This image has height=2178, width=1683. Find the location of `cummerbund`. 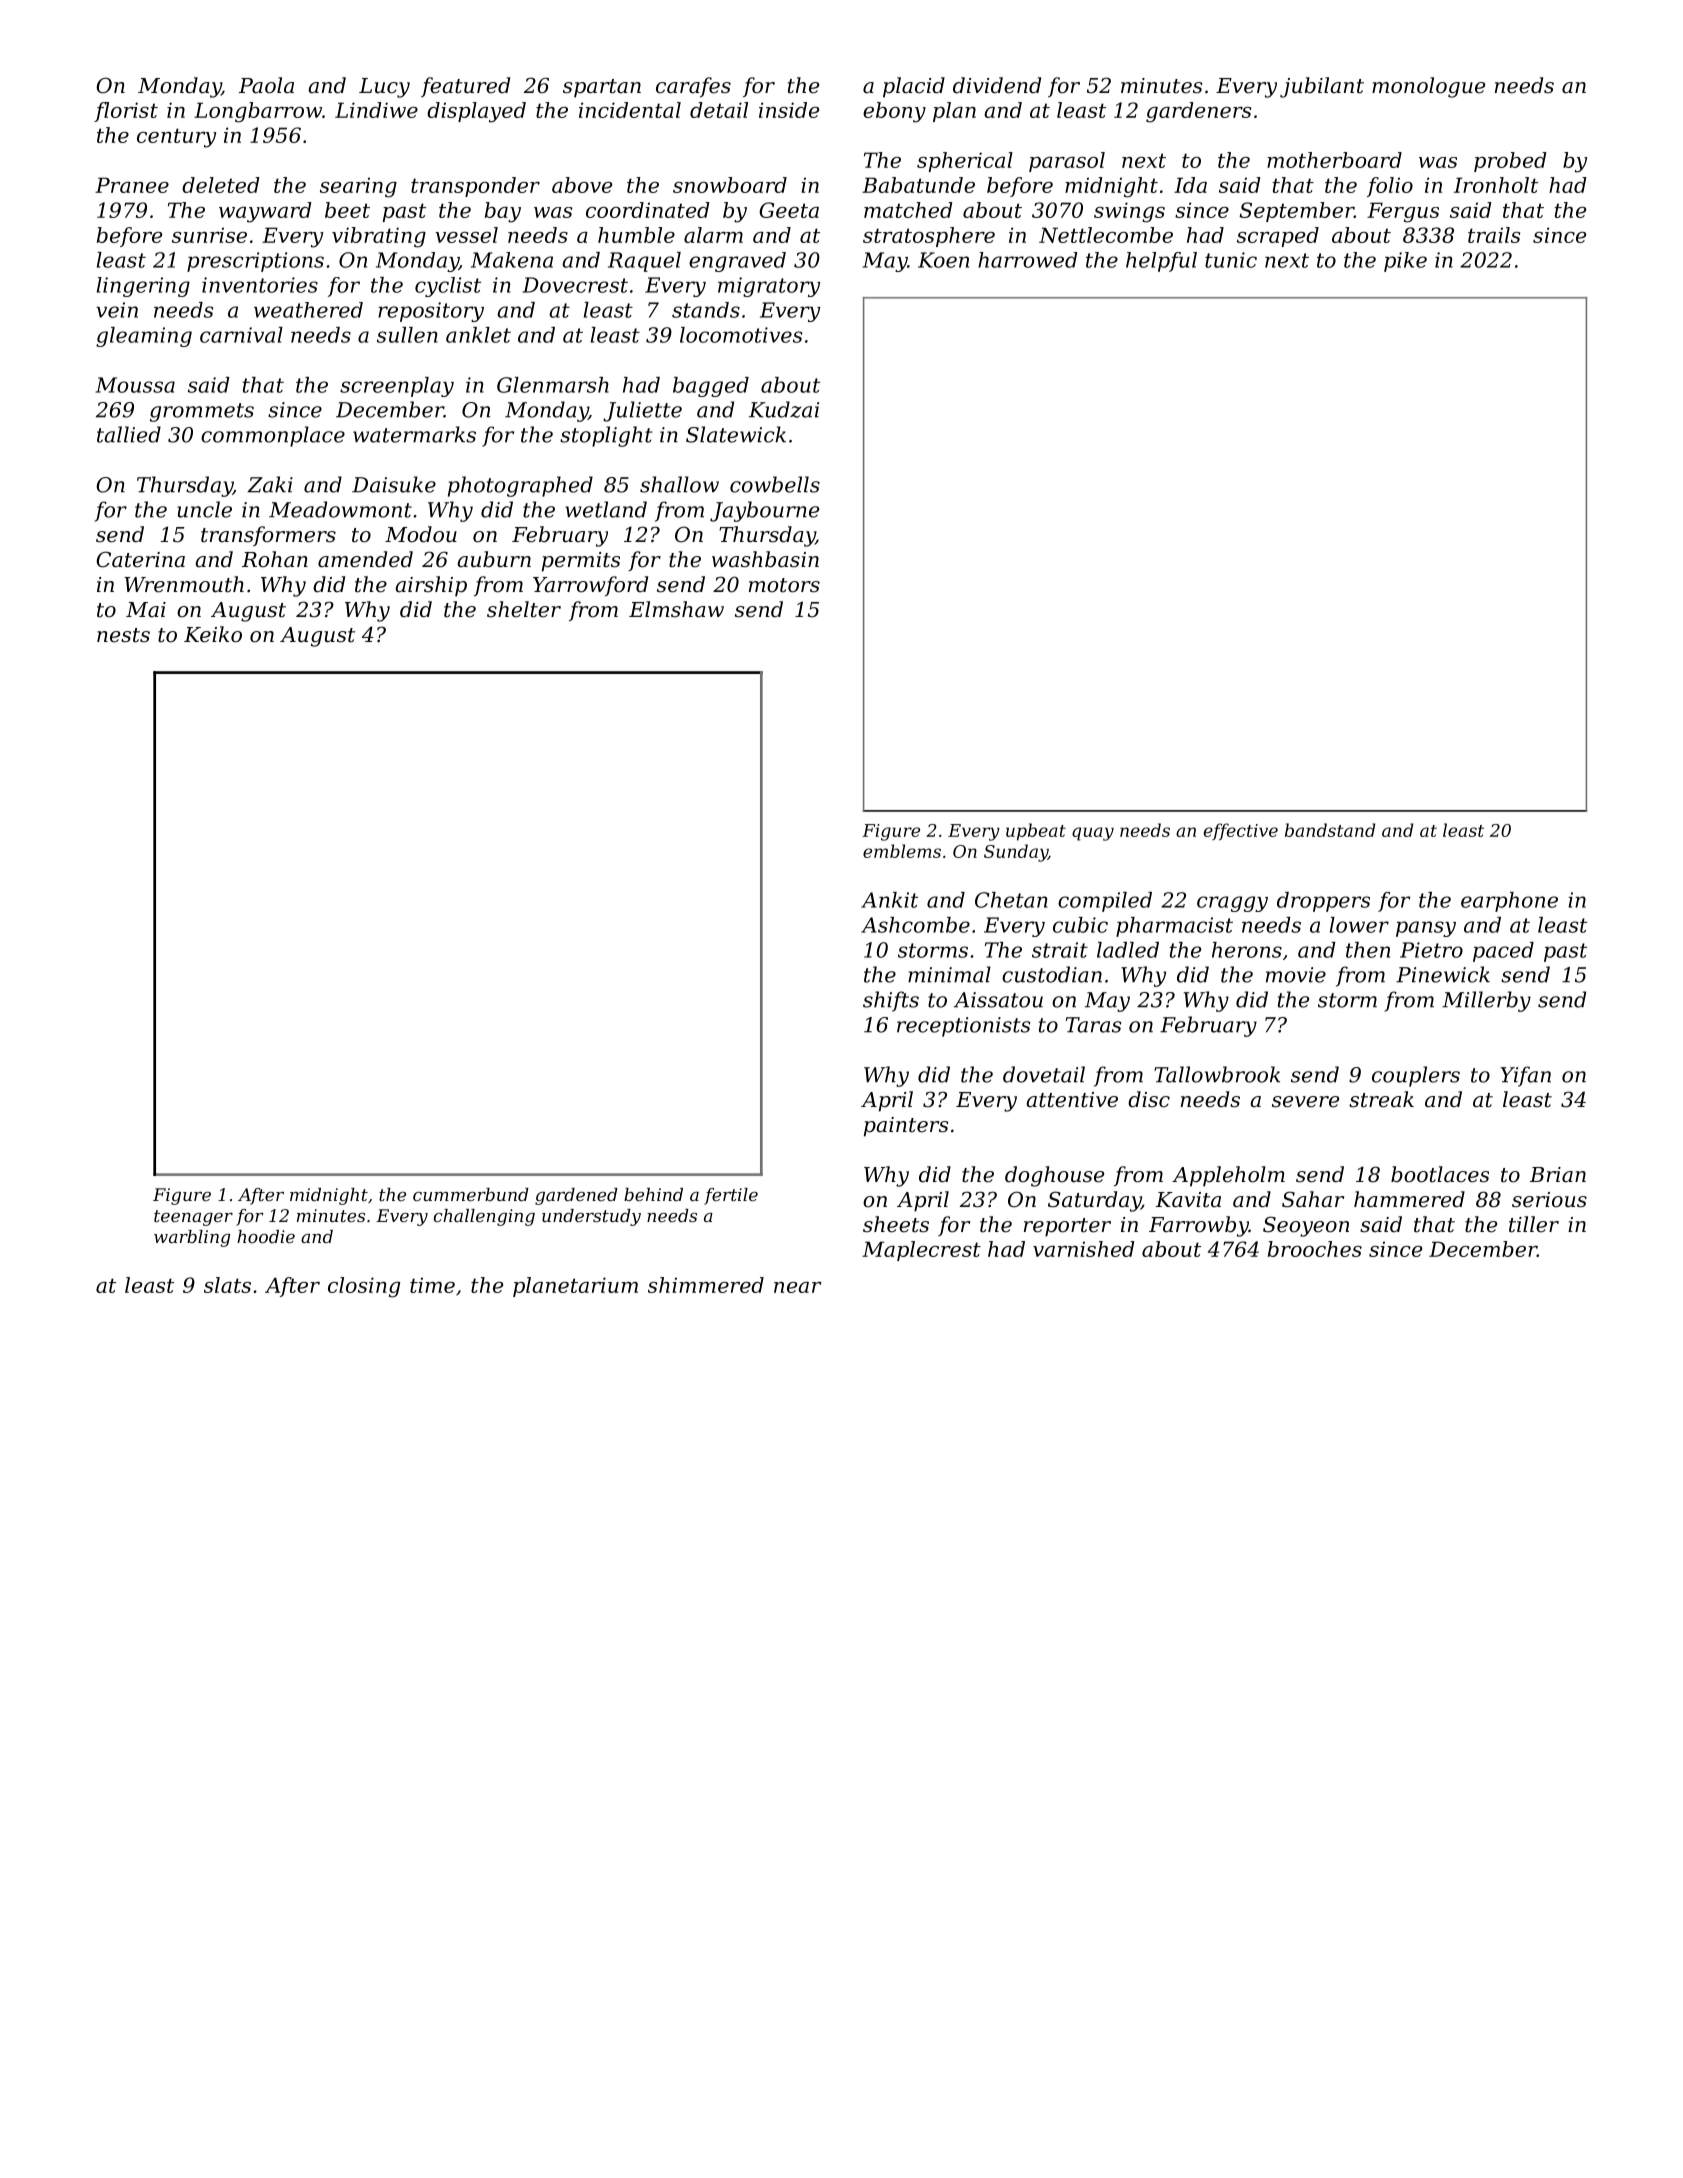

cummerbund is located at coordinates (471, 1194).
